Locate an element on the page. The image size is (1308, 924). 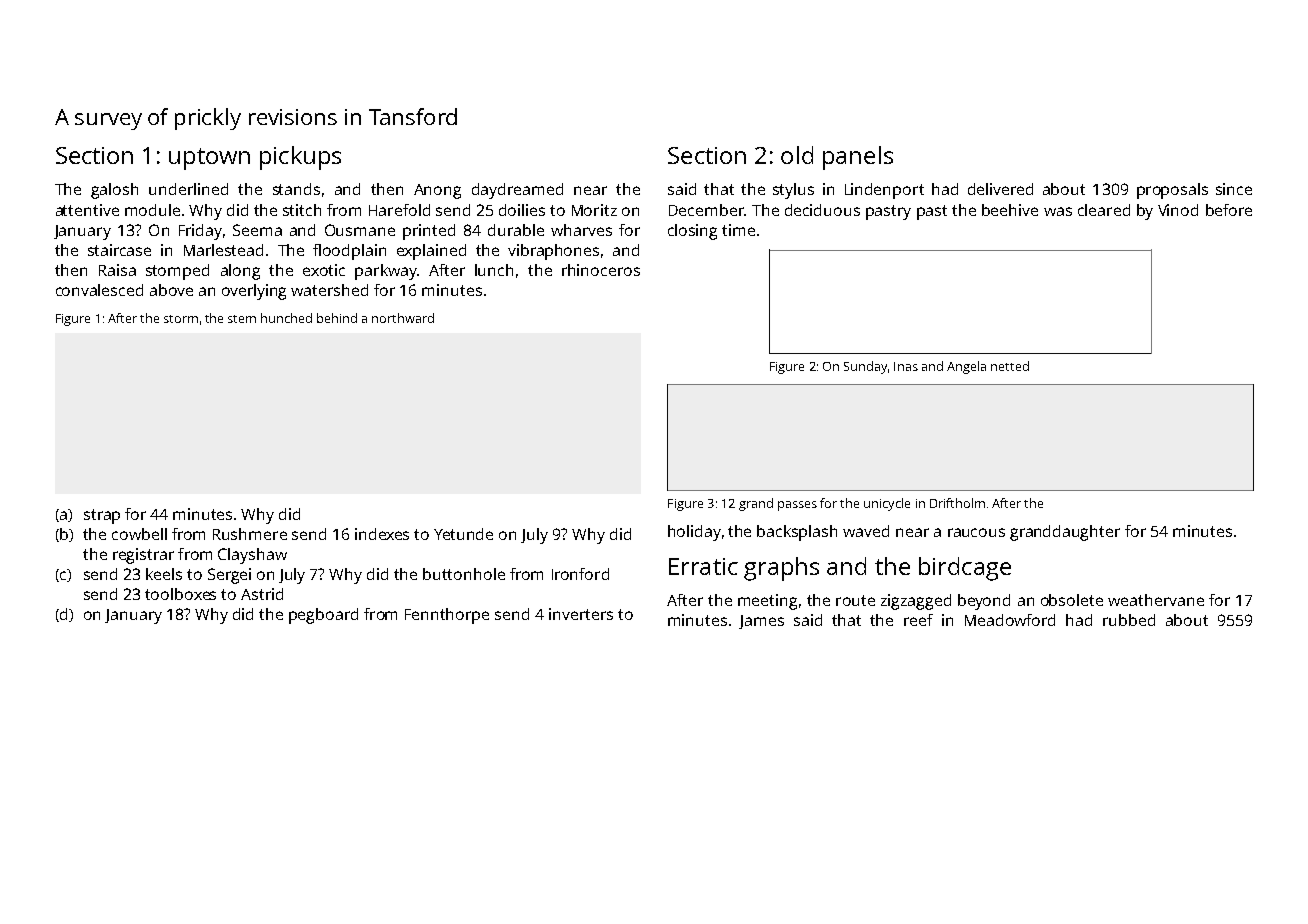
netted is located at coordinates (1010, 366).
